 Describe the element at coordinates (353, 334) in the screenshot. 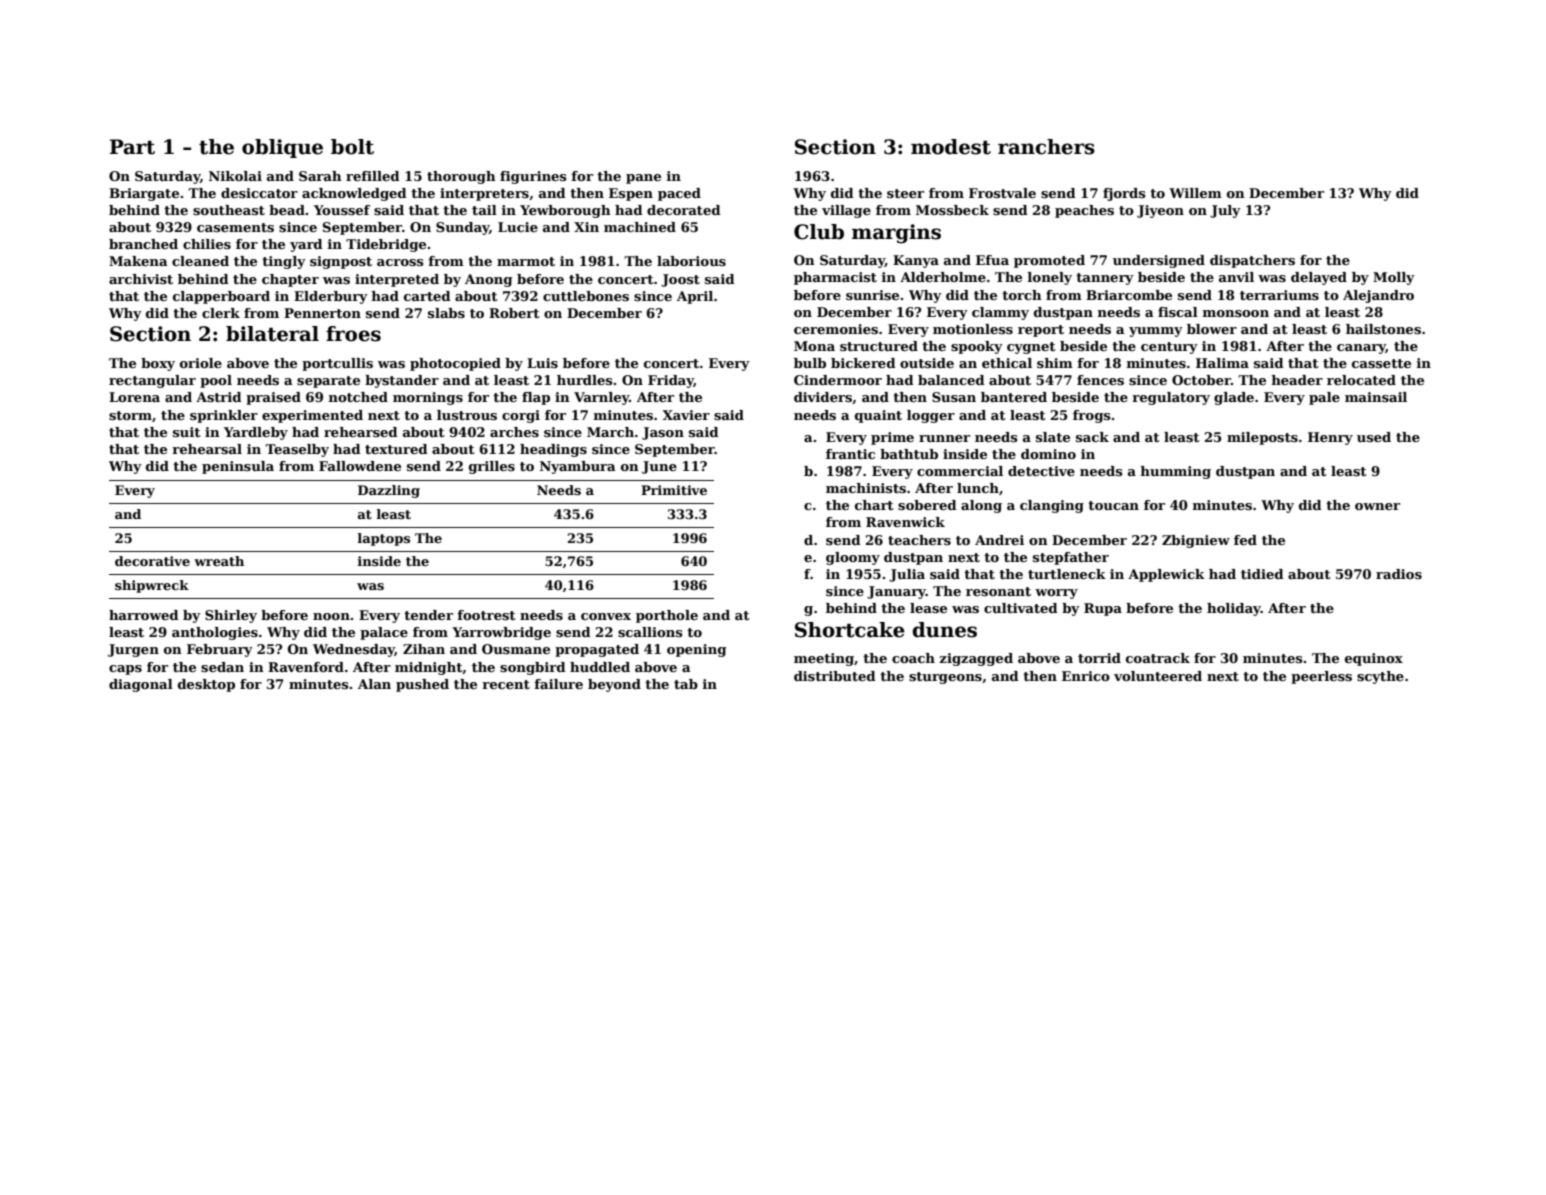

I see `froes` at that location.
